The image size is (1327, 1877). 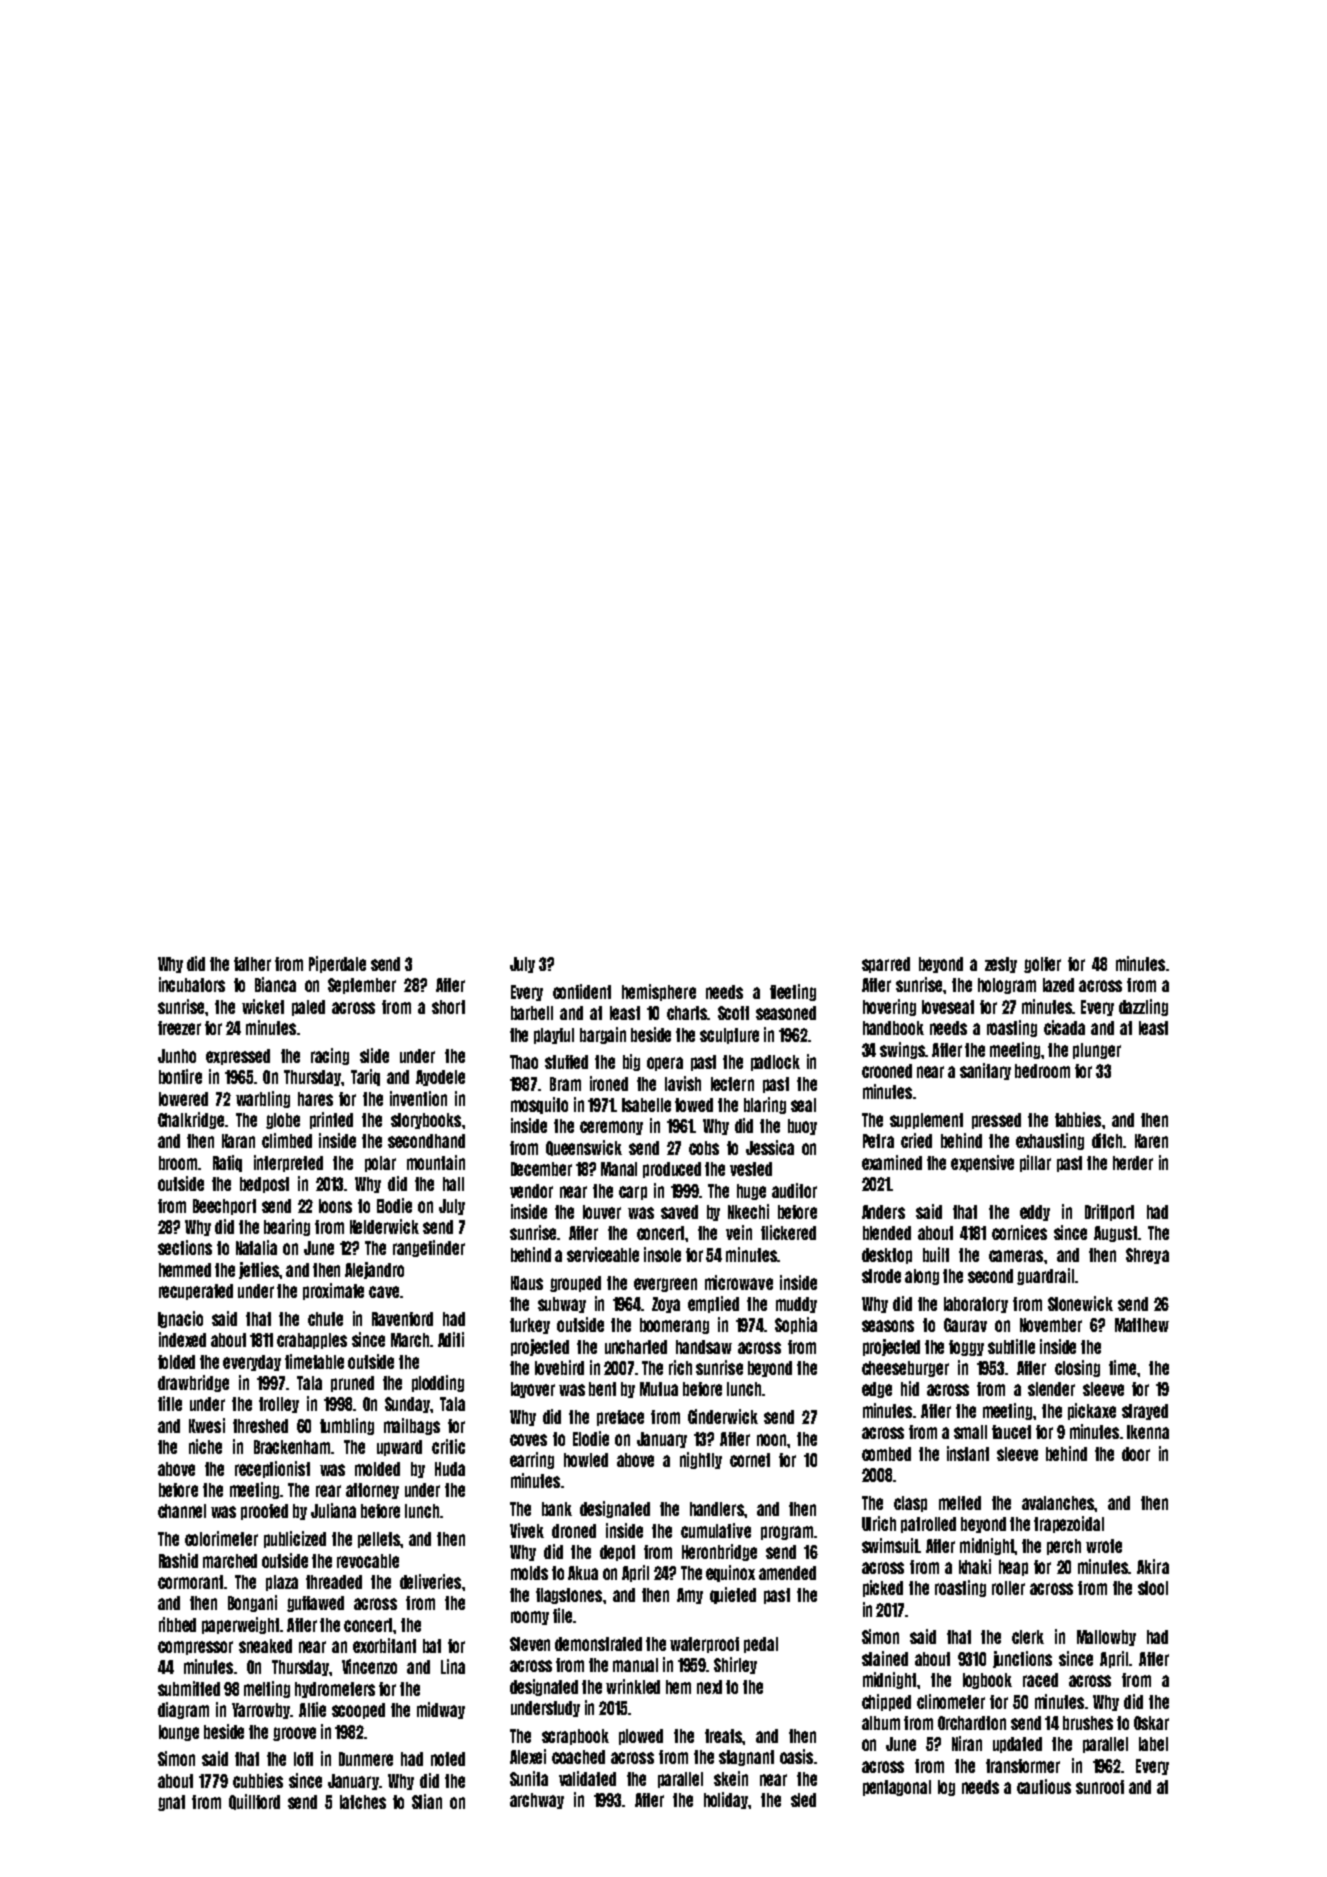 I want to click on Sophia, so click(x=796, y=1325).
